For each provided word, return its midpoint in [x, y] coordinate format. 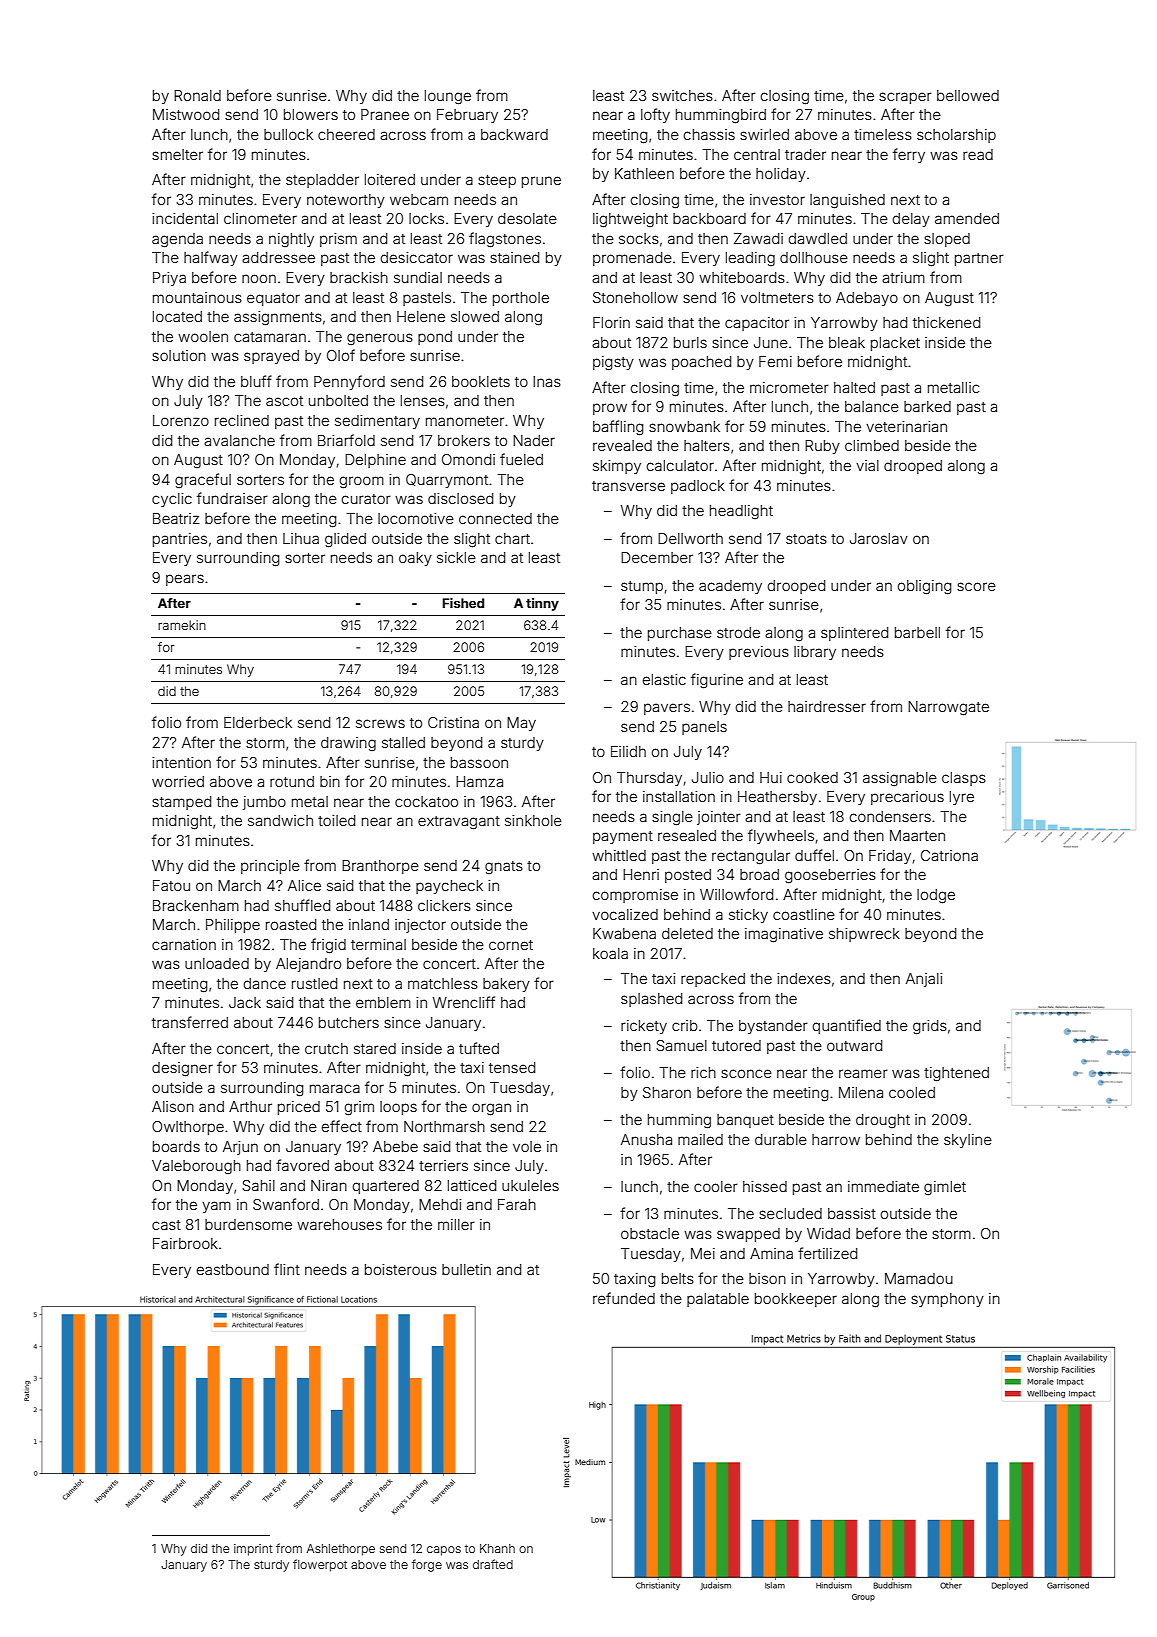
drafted [493, 1564]
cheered [346, 134]
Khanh [497, 1548]
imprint [253, 1550]
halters [707, 445]
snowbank [684, 426]
